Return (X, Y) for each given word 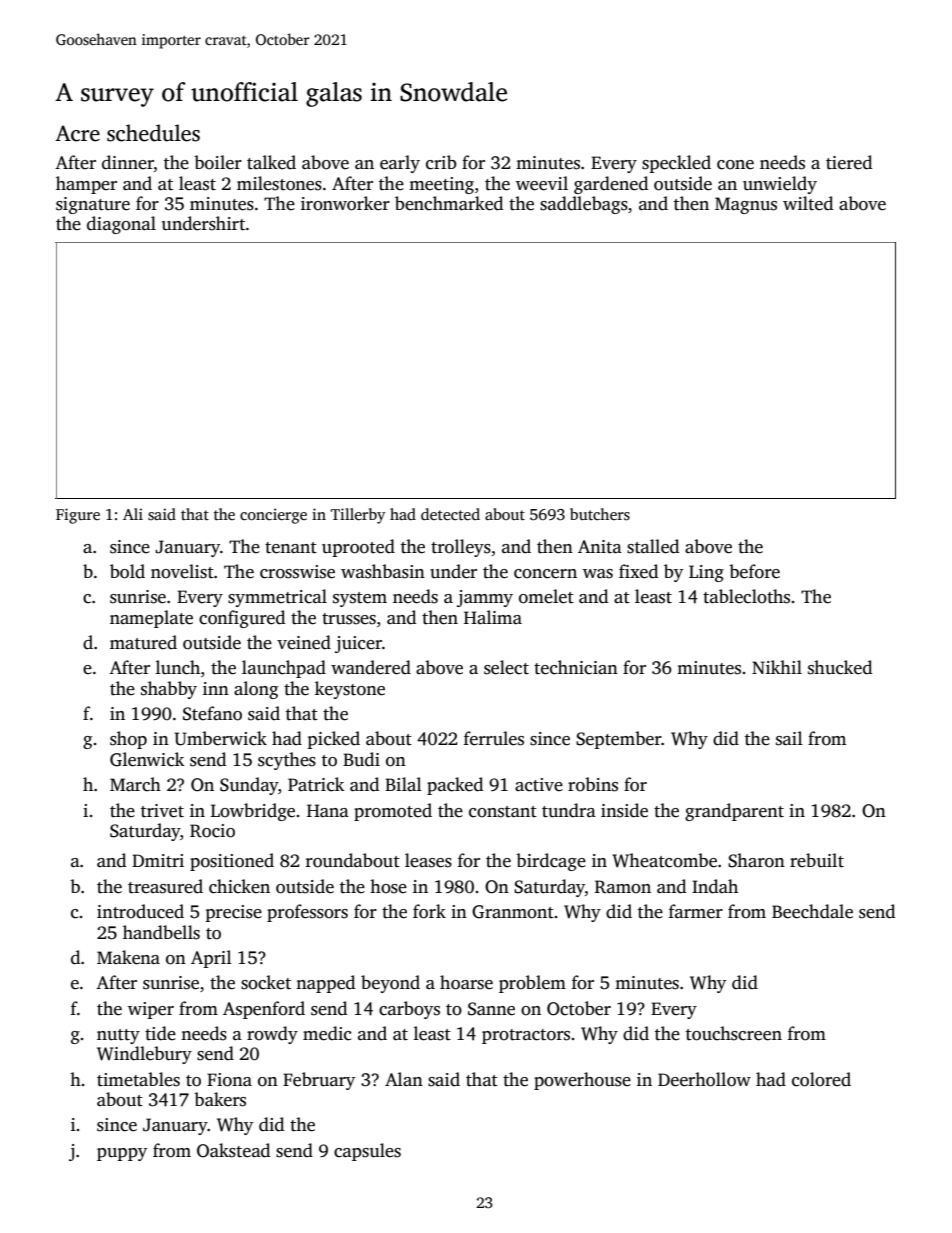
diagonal (121, 225)
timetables (138, 1079)
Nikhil (777, 667)
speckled (676, 164)
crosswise (297, 572)
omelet (546, 596)
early (400, 164)
